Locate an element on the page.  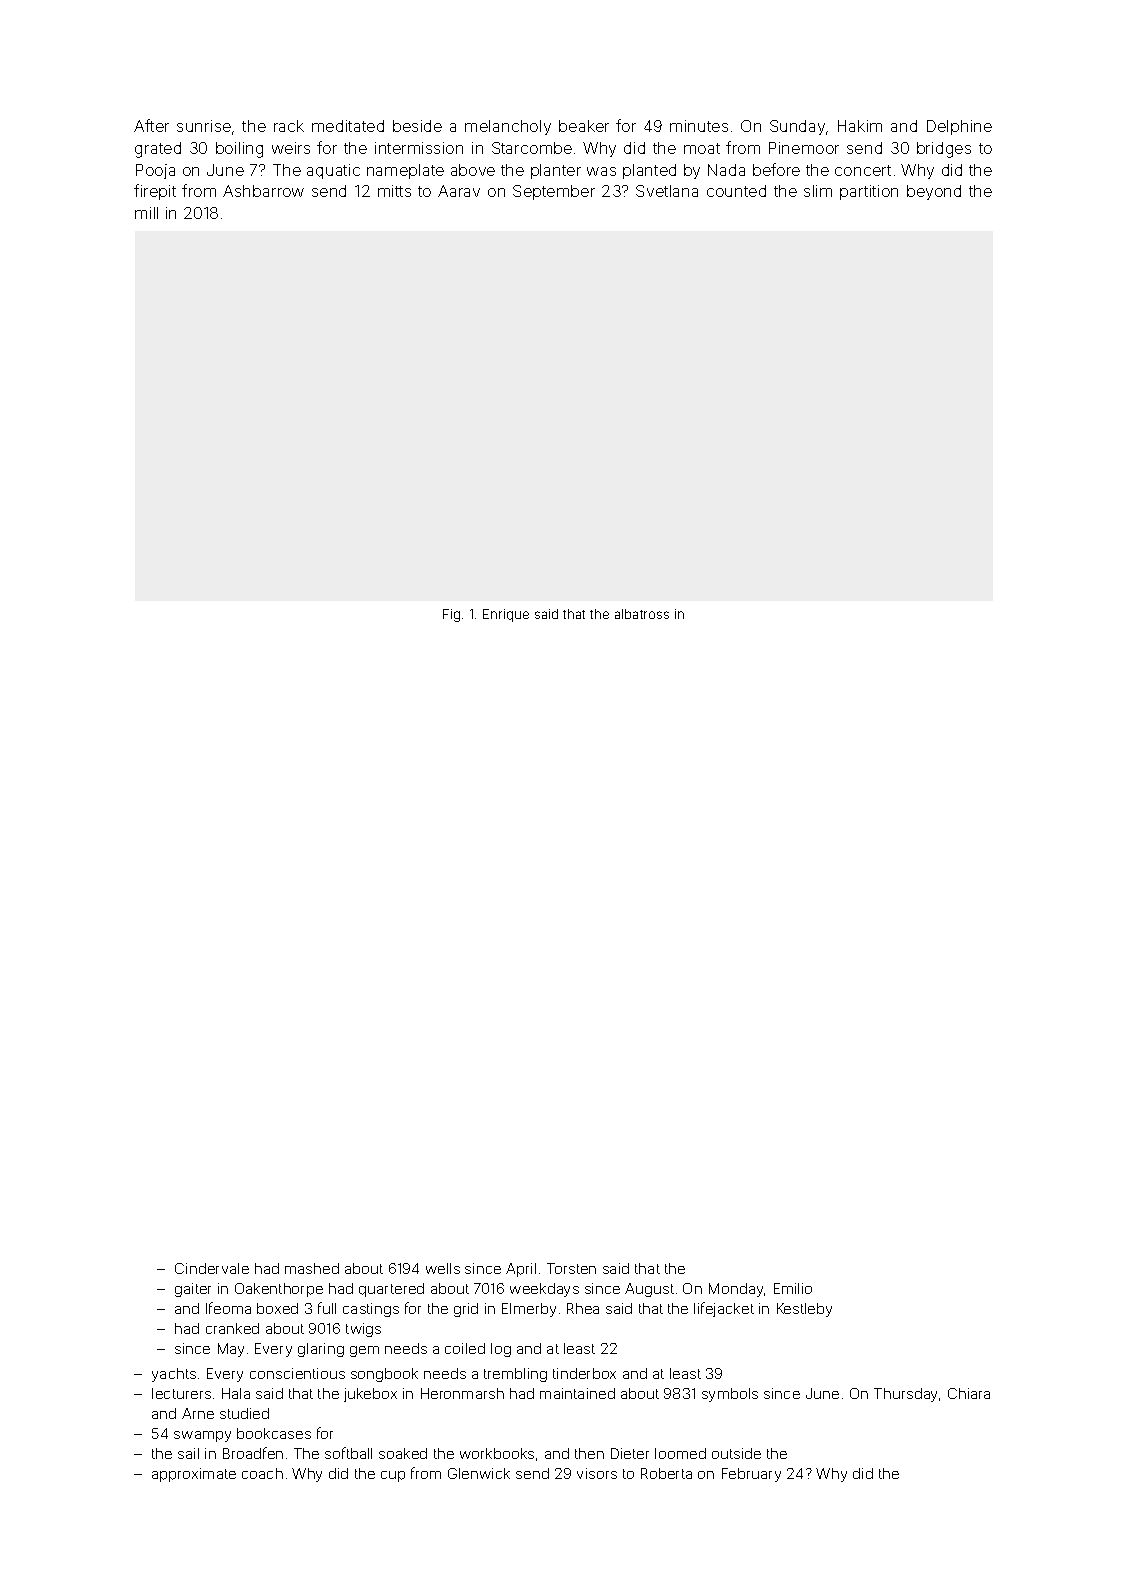
Aarav is located at coordinates (459, 191).
